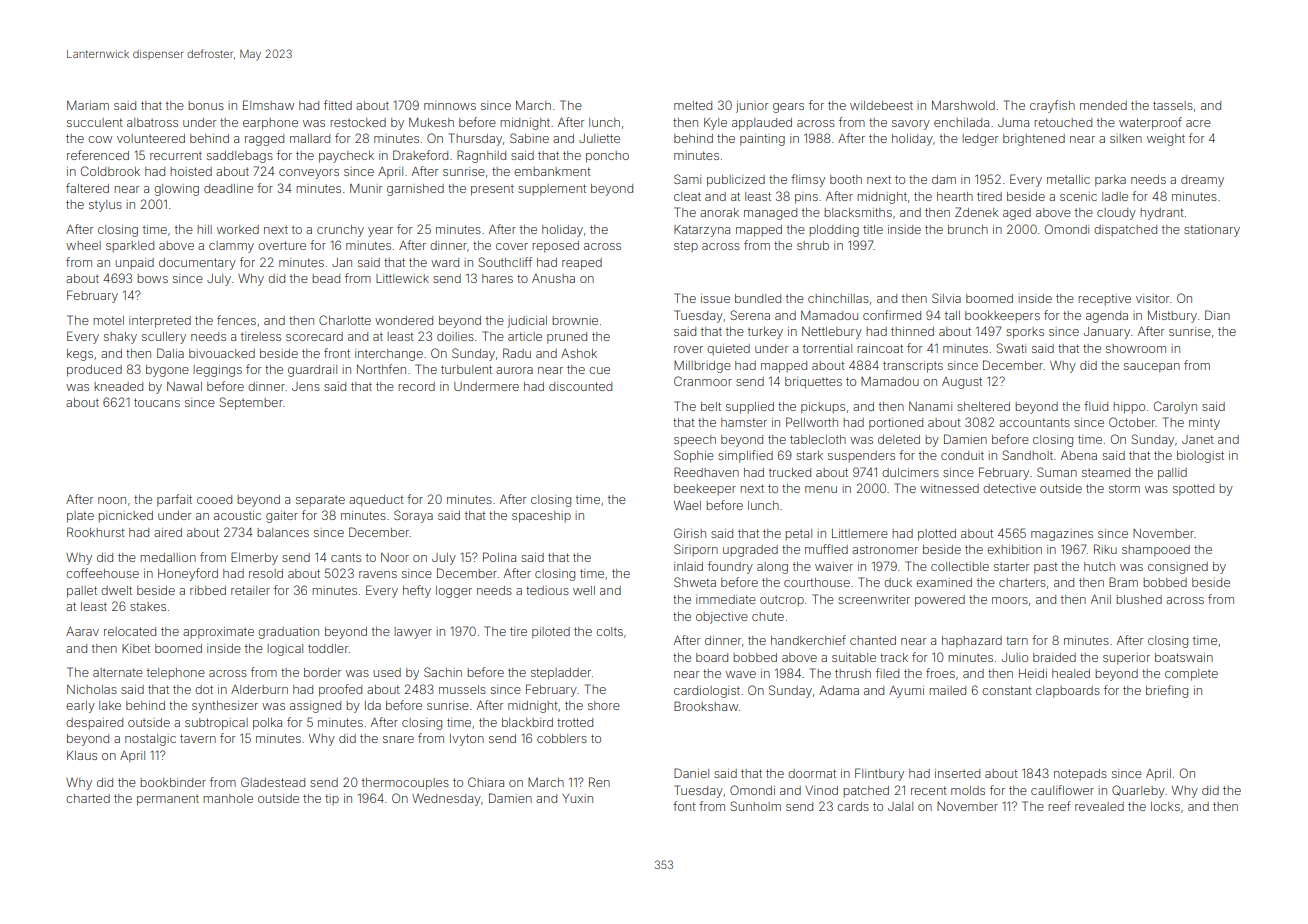 This image has height=924, width=1308. What do you see at coordinates (92, 689) in the image?
I see `Nicholas` at bounding box center [92, 689].
